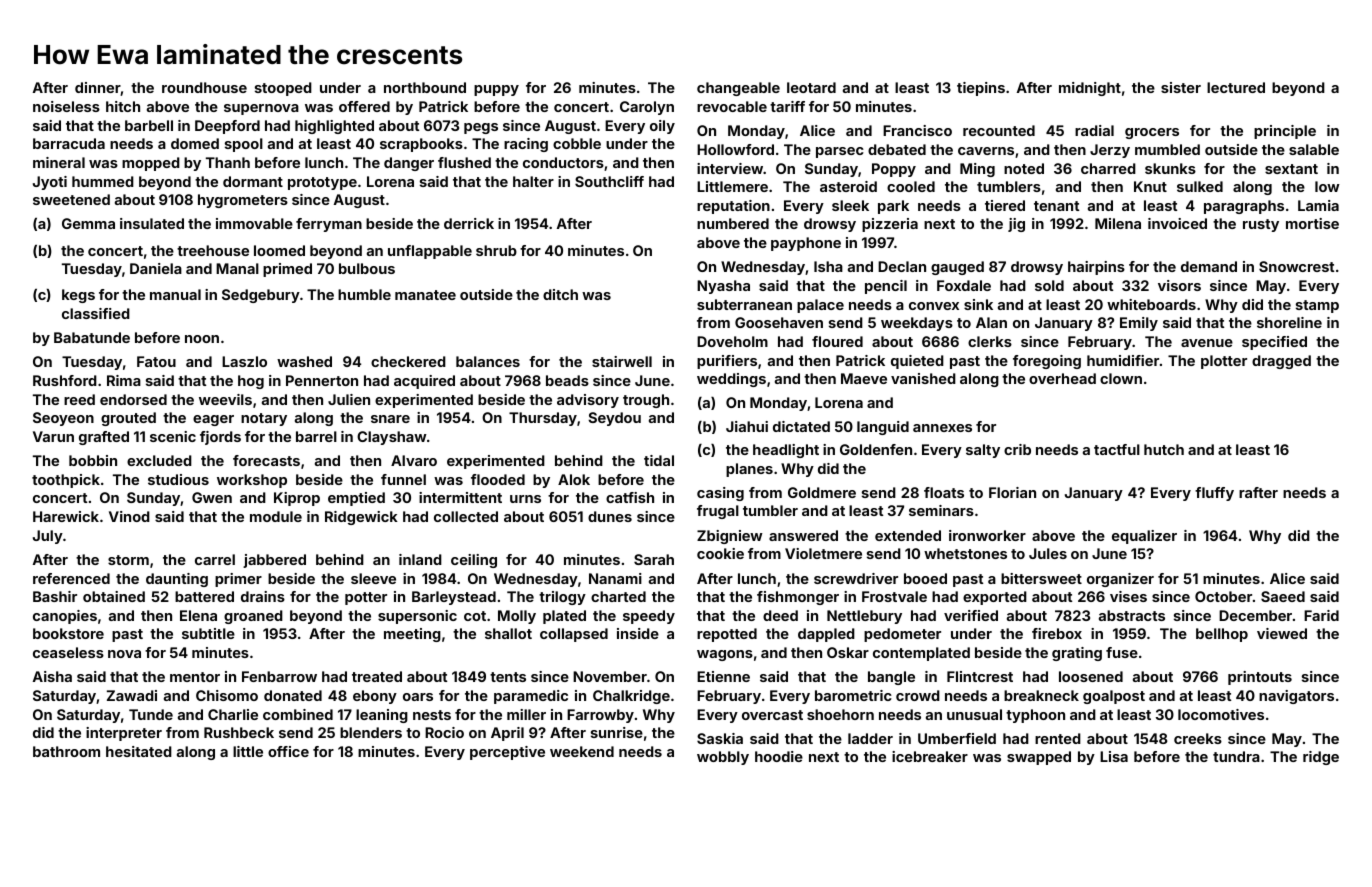  What do you see at coordinates (744, 304) in the screenshot?
I see `subterranean` at bounding box center [744, 304].
